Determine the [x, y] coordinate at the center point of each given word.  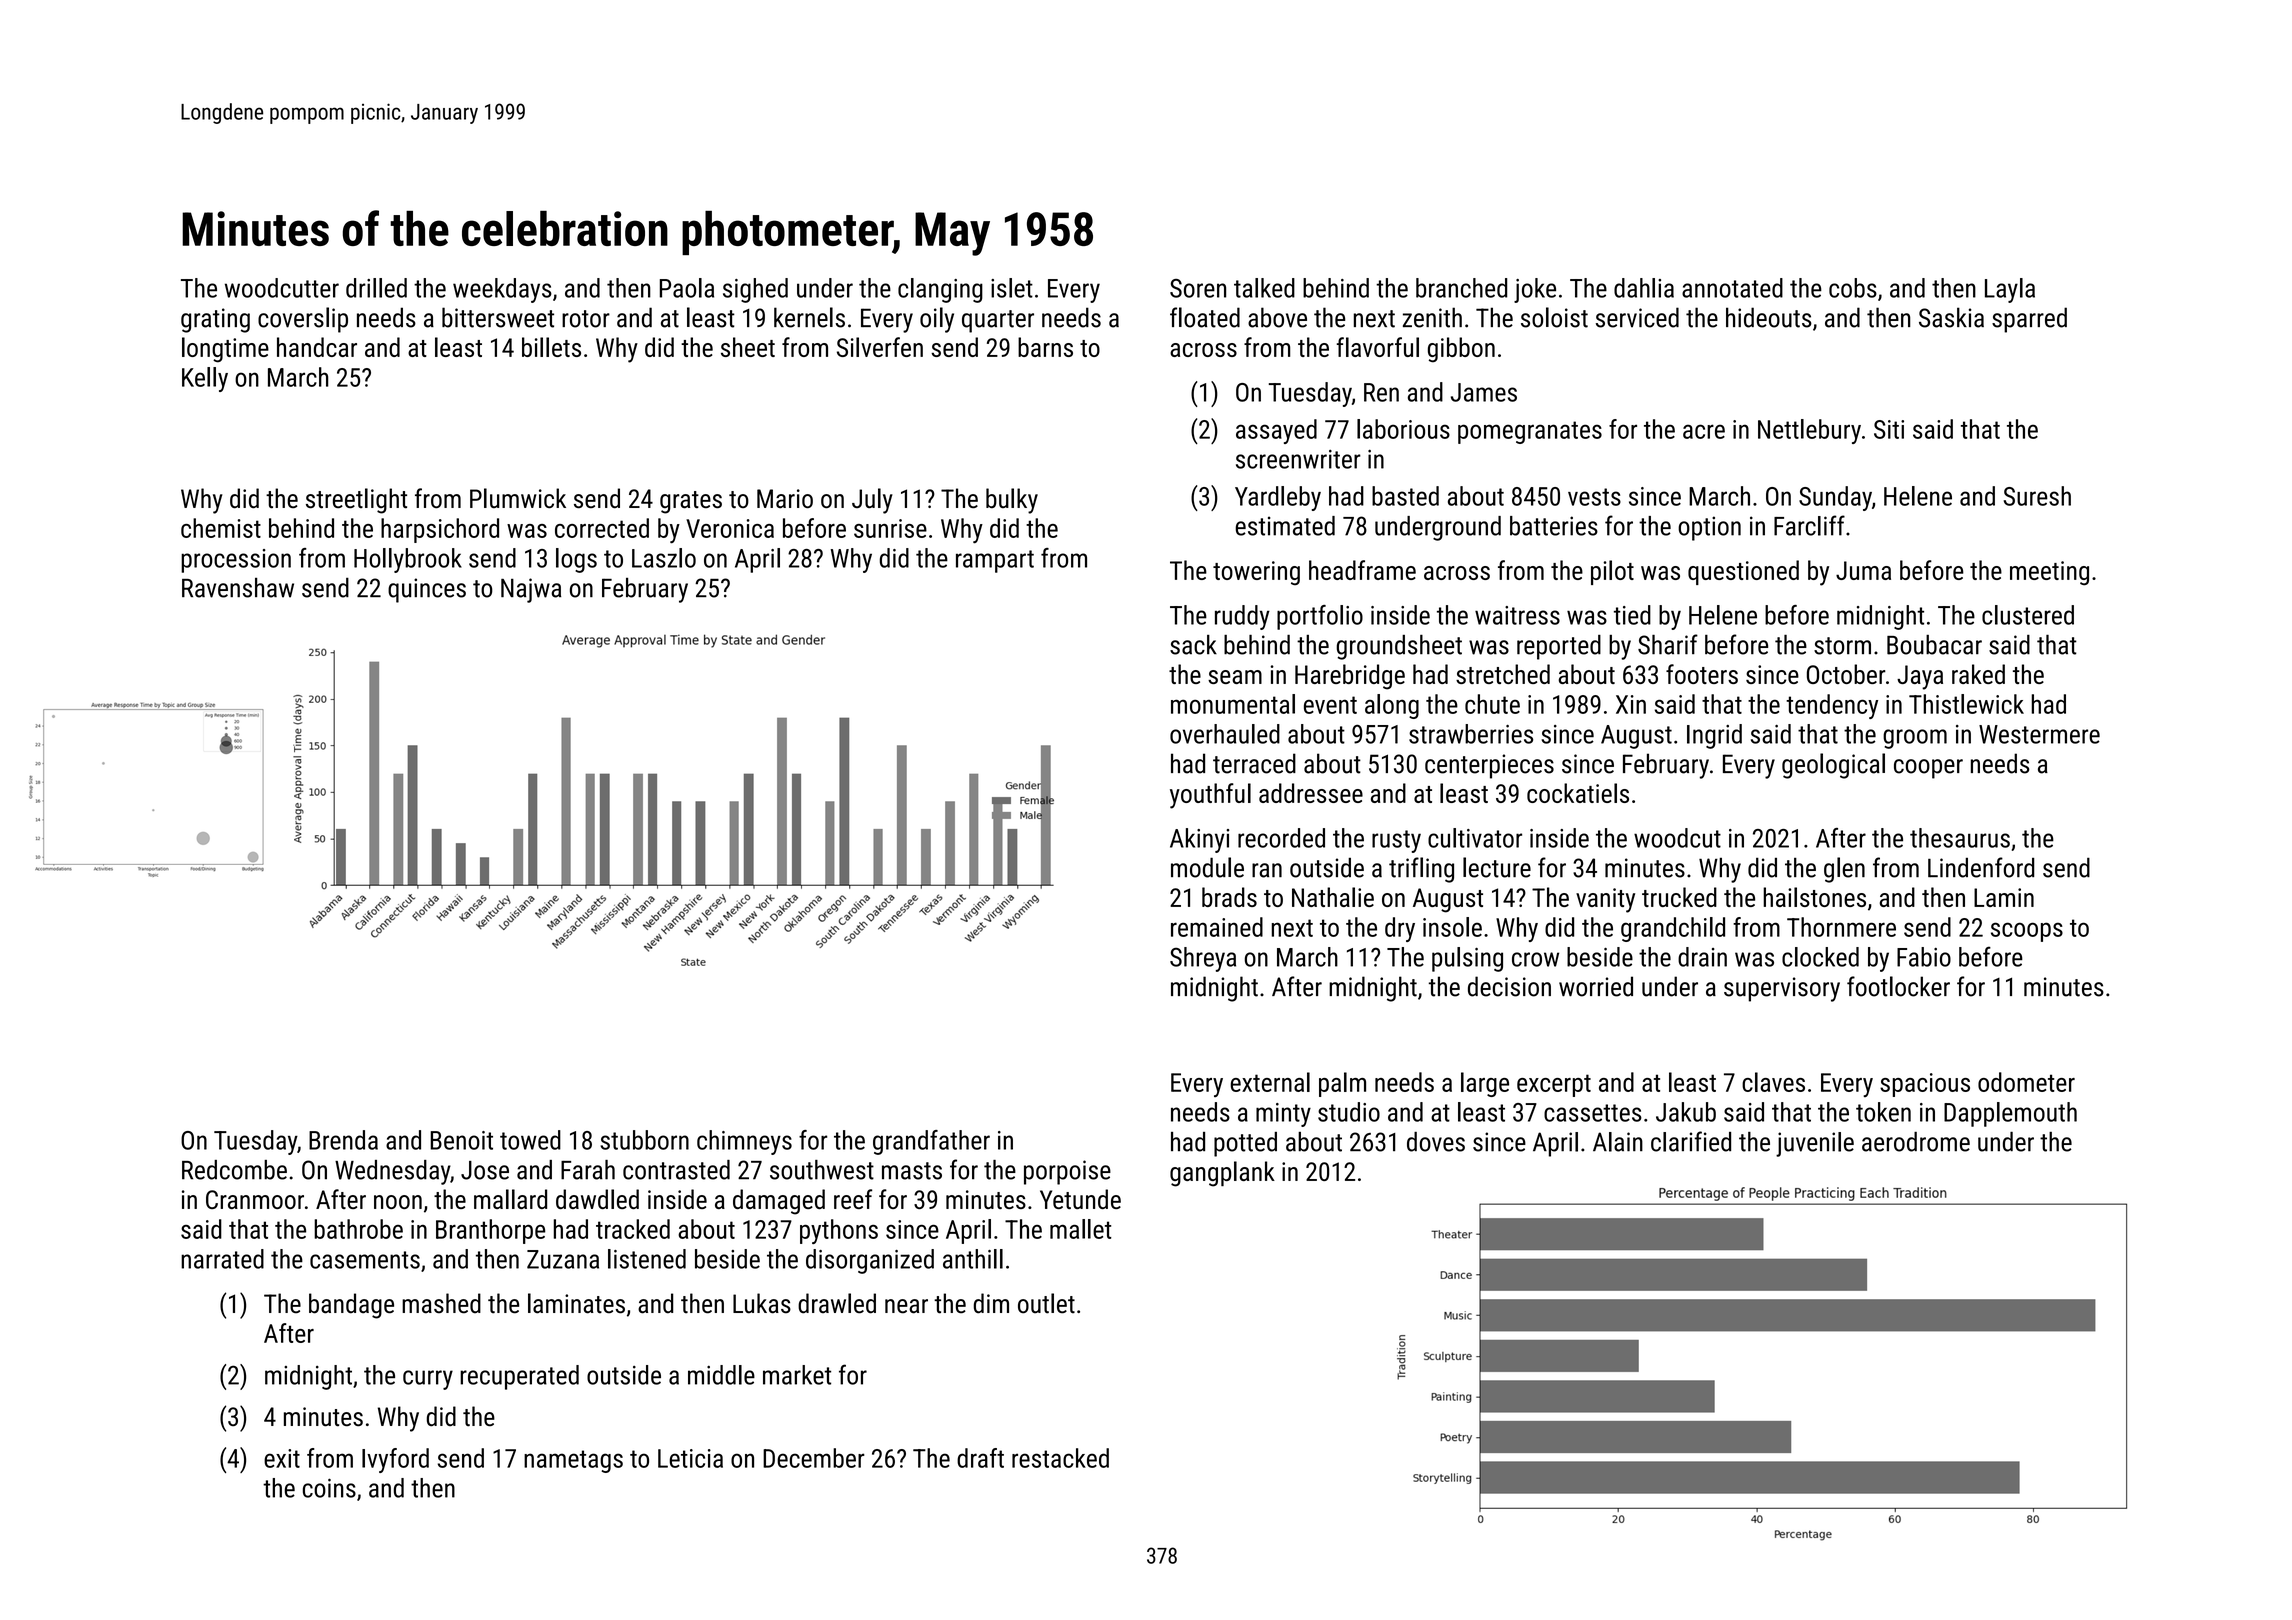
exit [282, 1458]
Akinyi [1199, 840]
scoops [2027, 932]
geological [1833, 766]
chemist [221, 528]
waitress [1517, 615]
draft [980, 1458]
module [1207, 867]
